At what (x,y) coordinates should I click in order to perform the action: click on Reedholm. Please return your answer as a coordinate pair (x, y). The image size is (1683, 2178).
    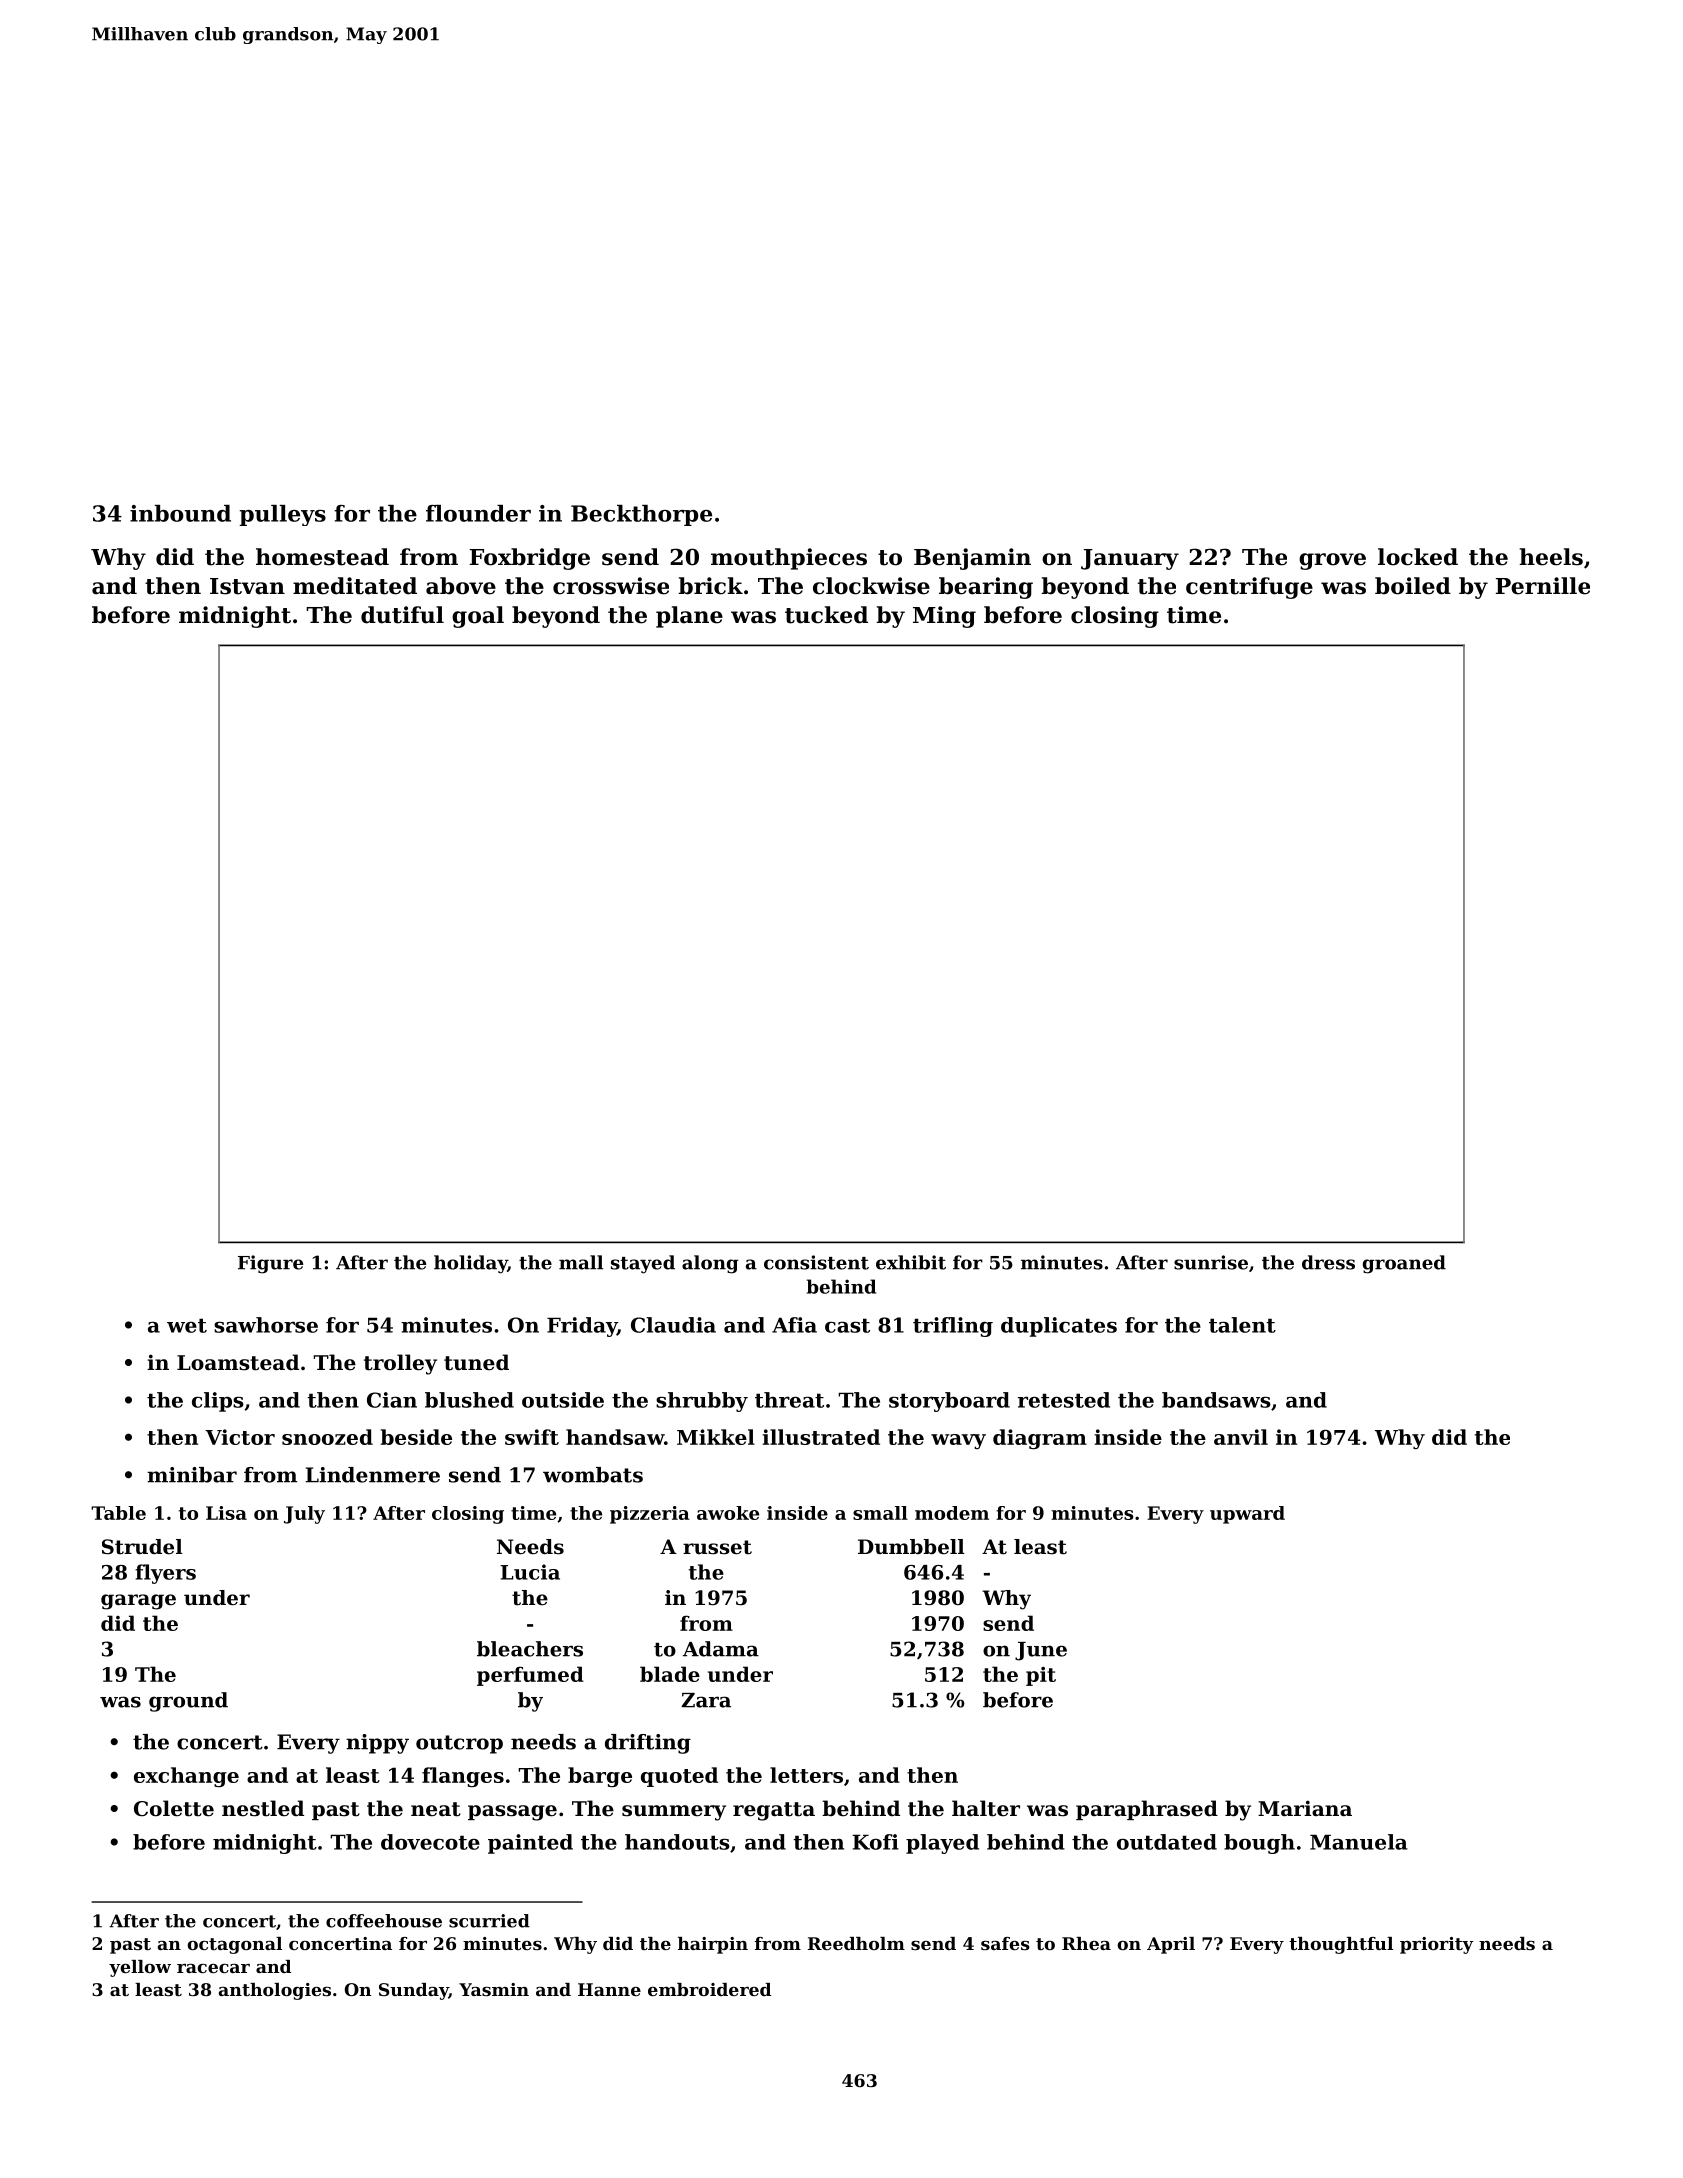
    Looking at the image, I should click on (856, 1943).
